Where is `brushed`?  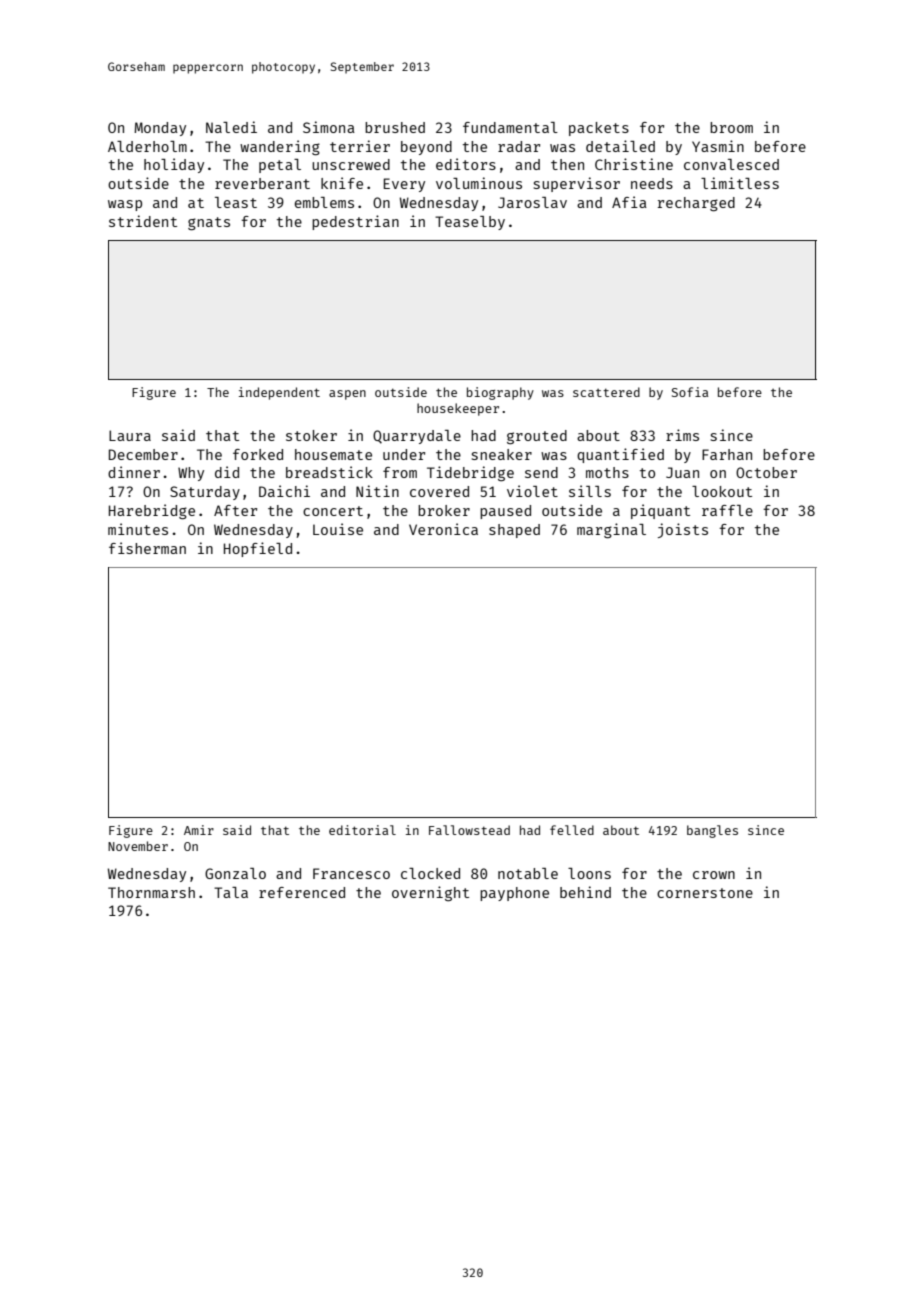
brushed is located at coordinates (395, 127).
